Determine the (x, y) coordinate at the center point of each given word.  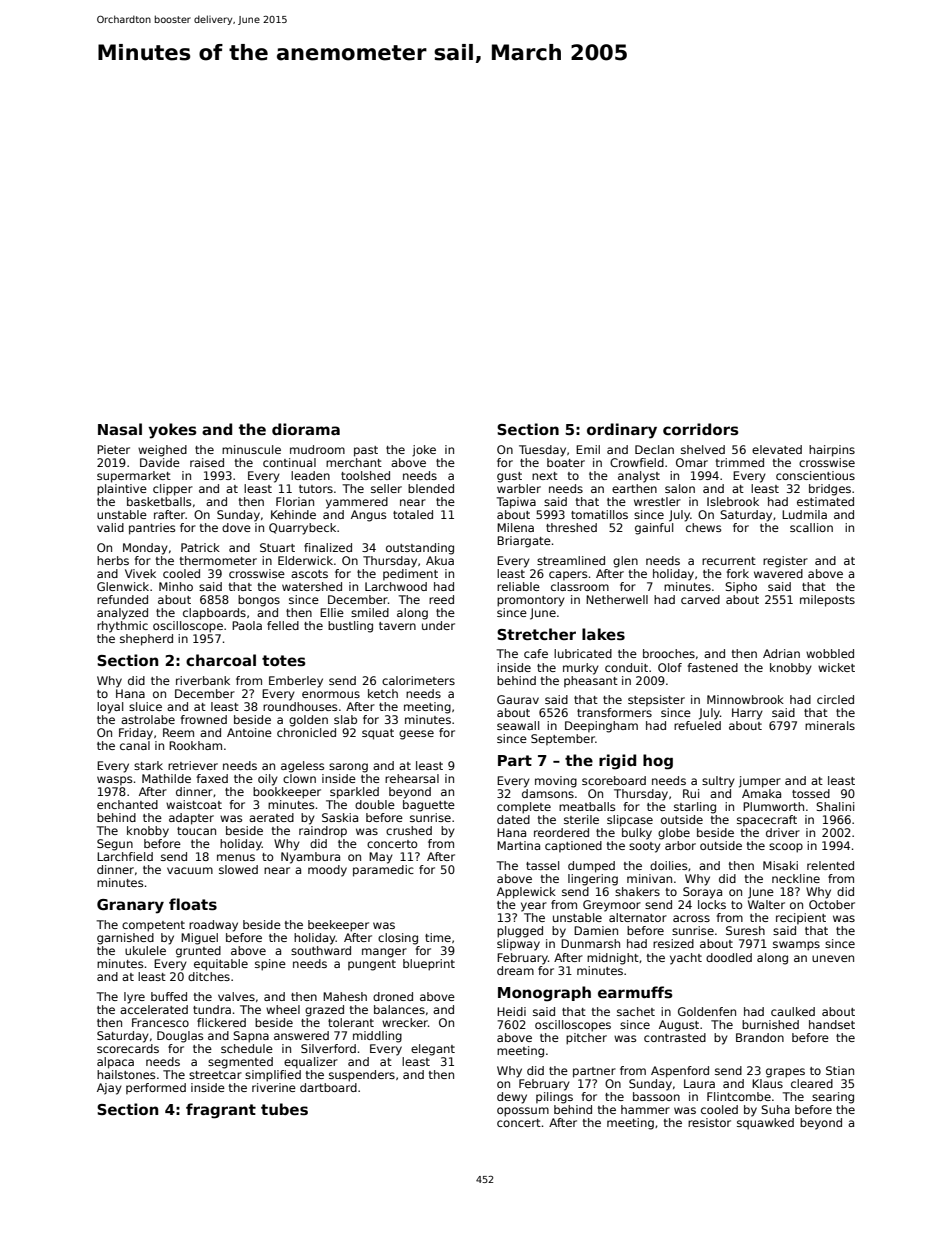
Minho (176, 586)
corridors (701, 429)
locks (712, 904)
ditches (209, 976)
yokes (172, 431)
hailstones (126, 1074)
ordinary (622, 431)
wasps (114, 781)
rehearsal (412, 778)
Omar (692, 462)
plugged (520, 932)
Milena (515, 527)
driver (783, 832)
